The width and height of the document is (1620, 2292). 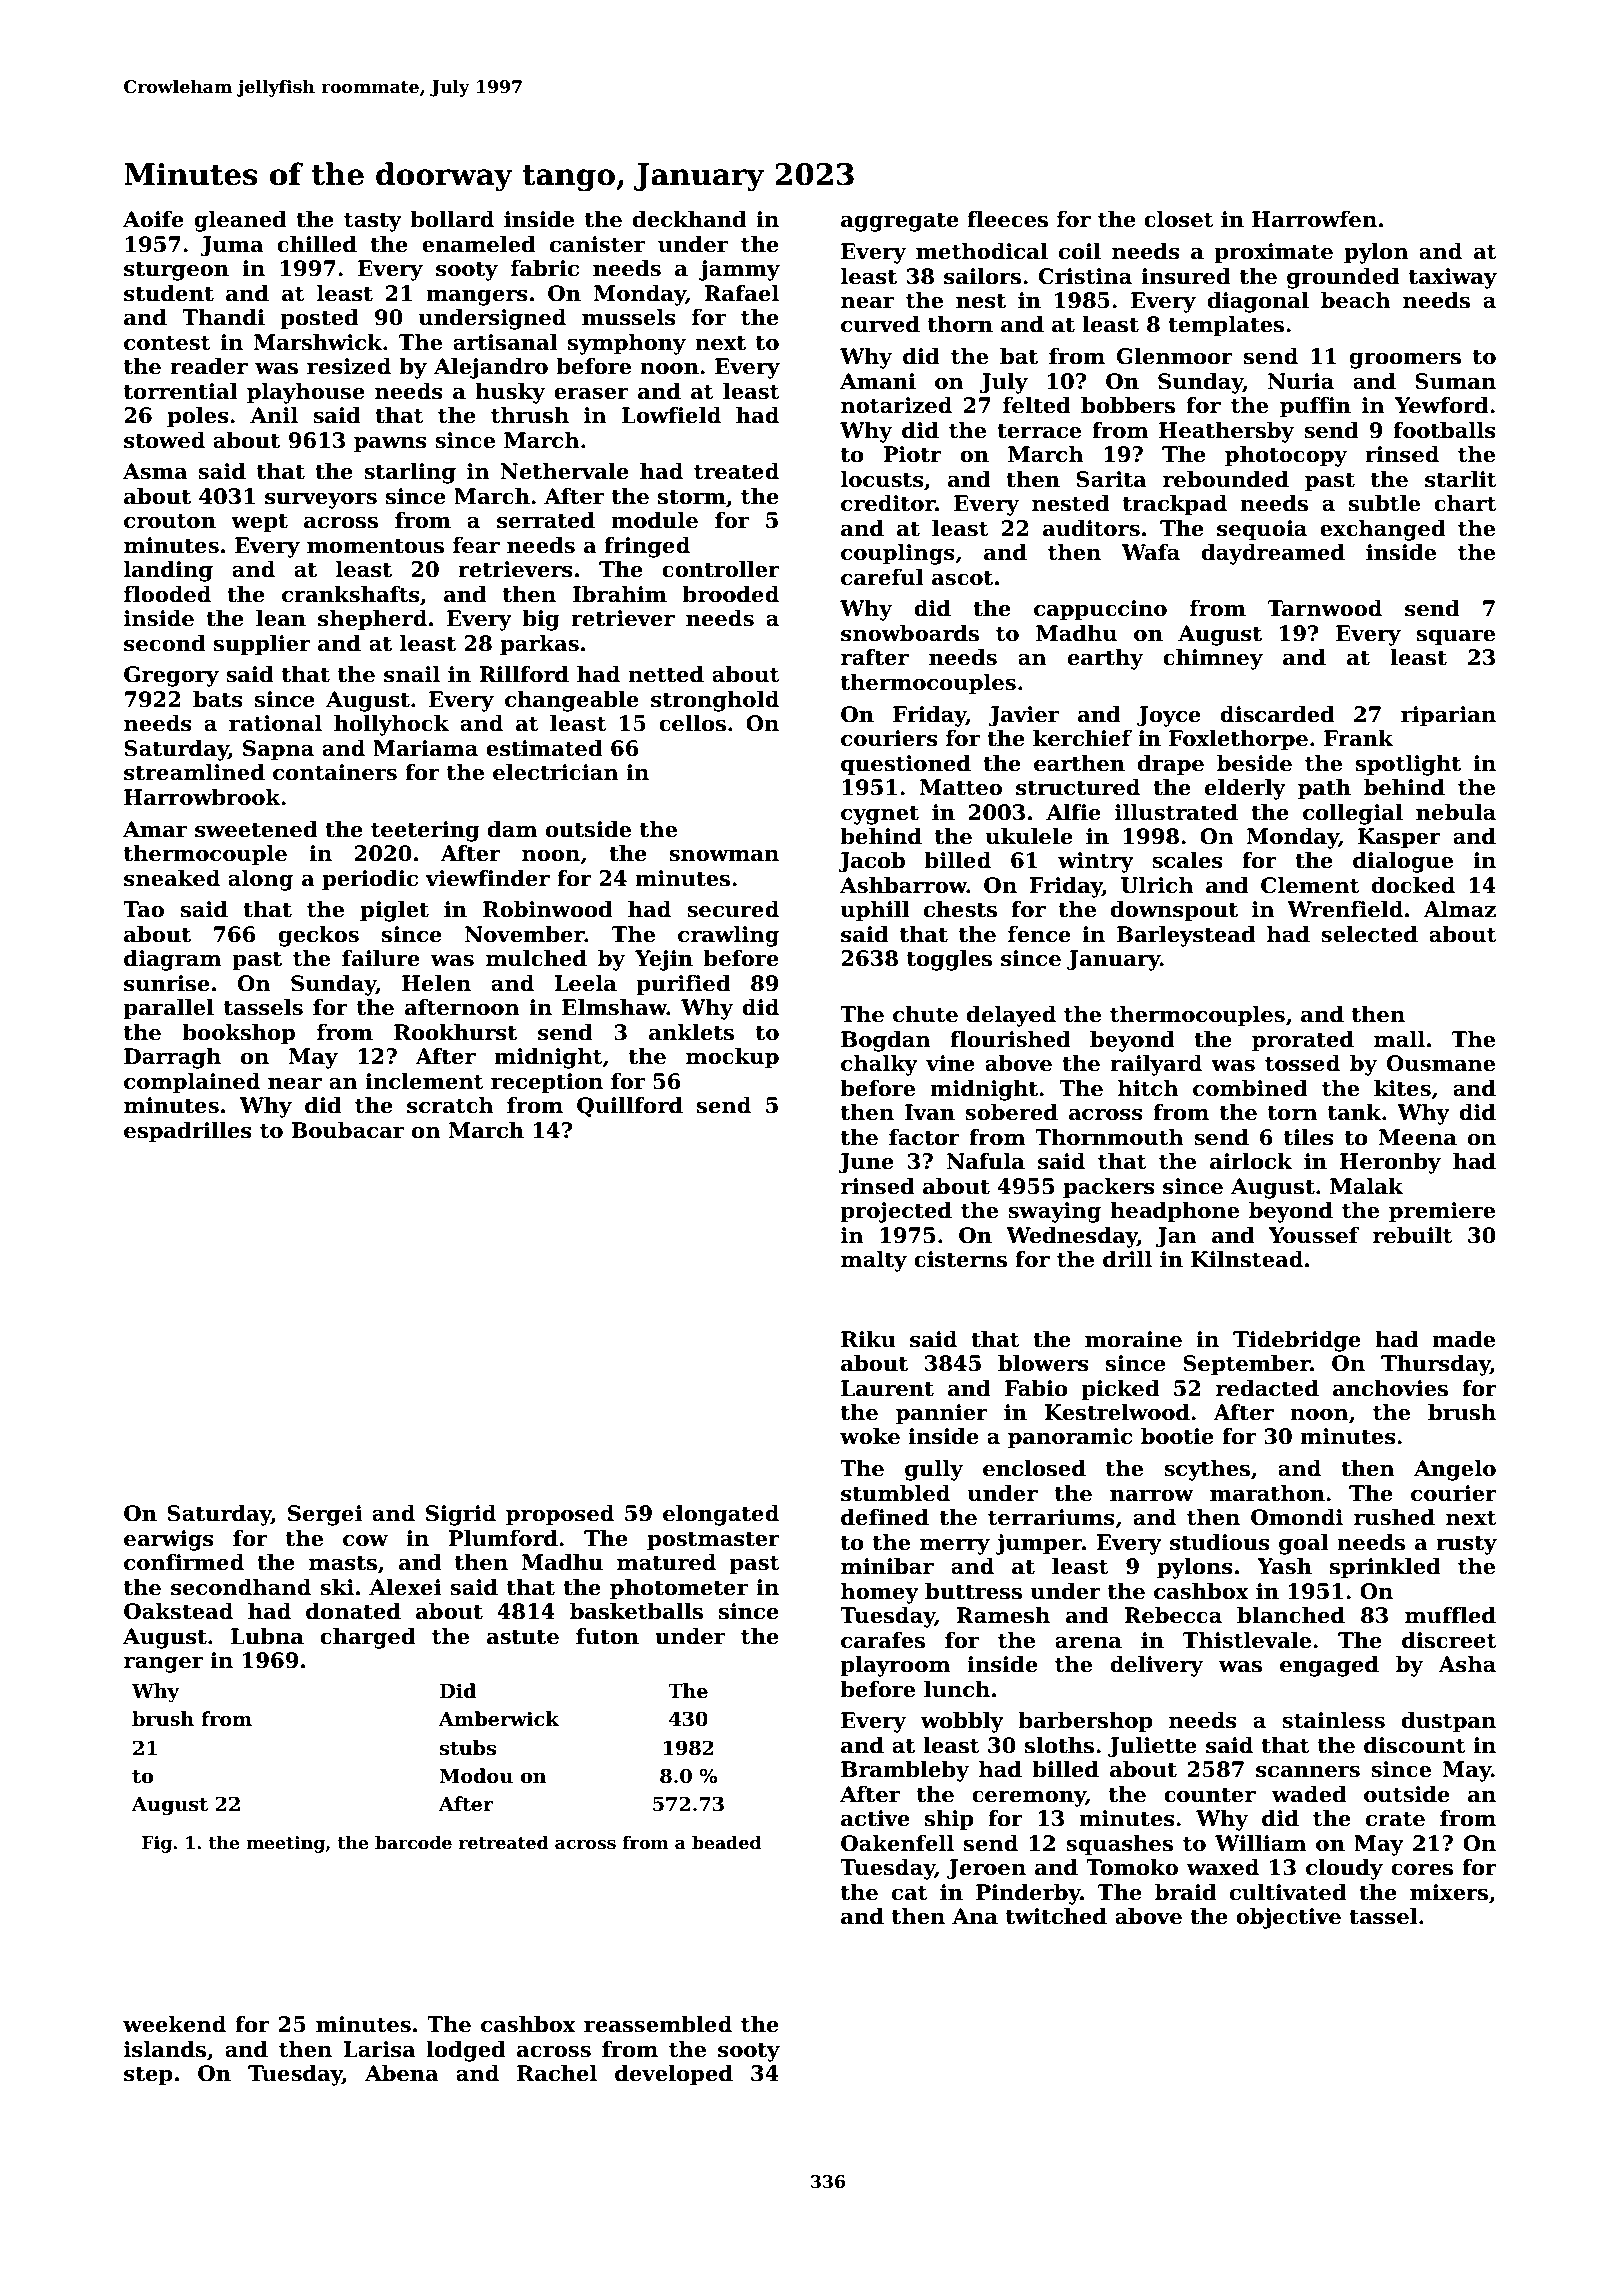 I want to click on bollard, so click(x=452, y=219).
